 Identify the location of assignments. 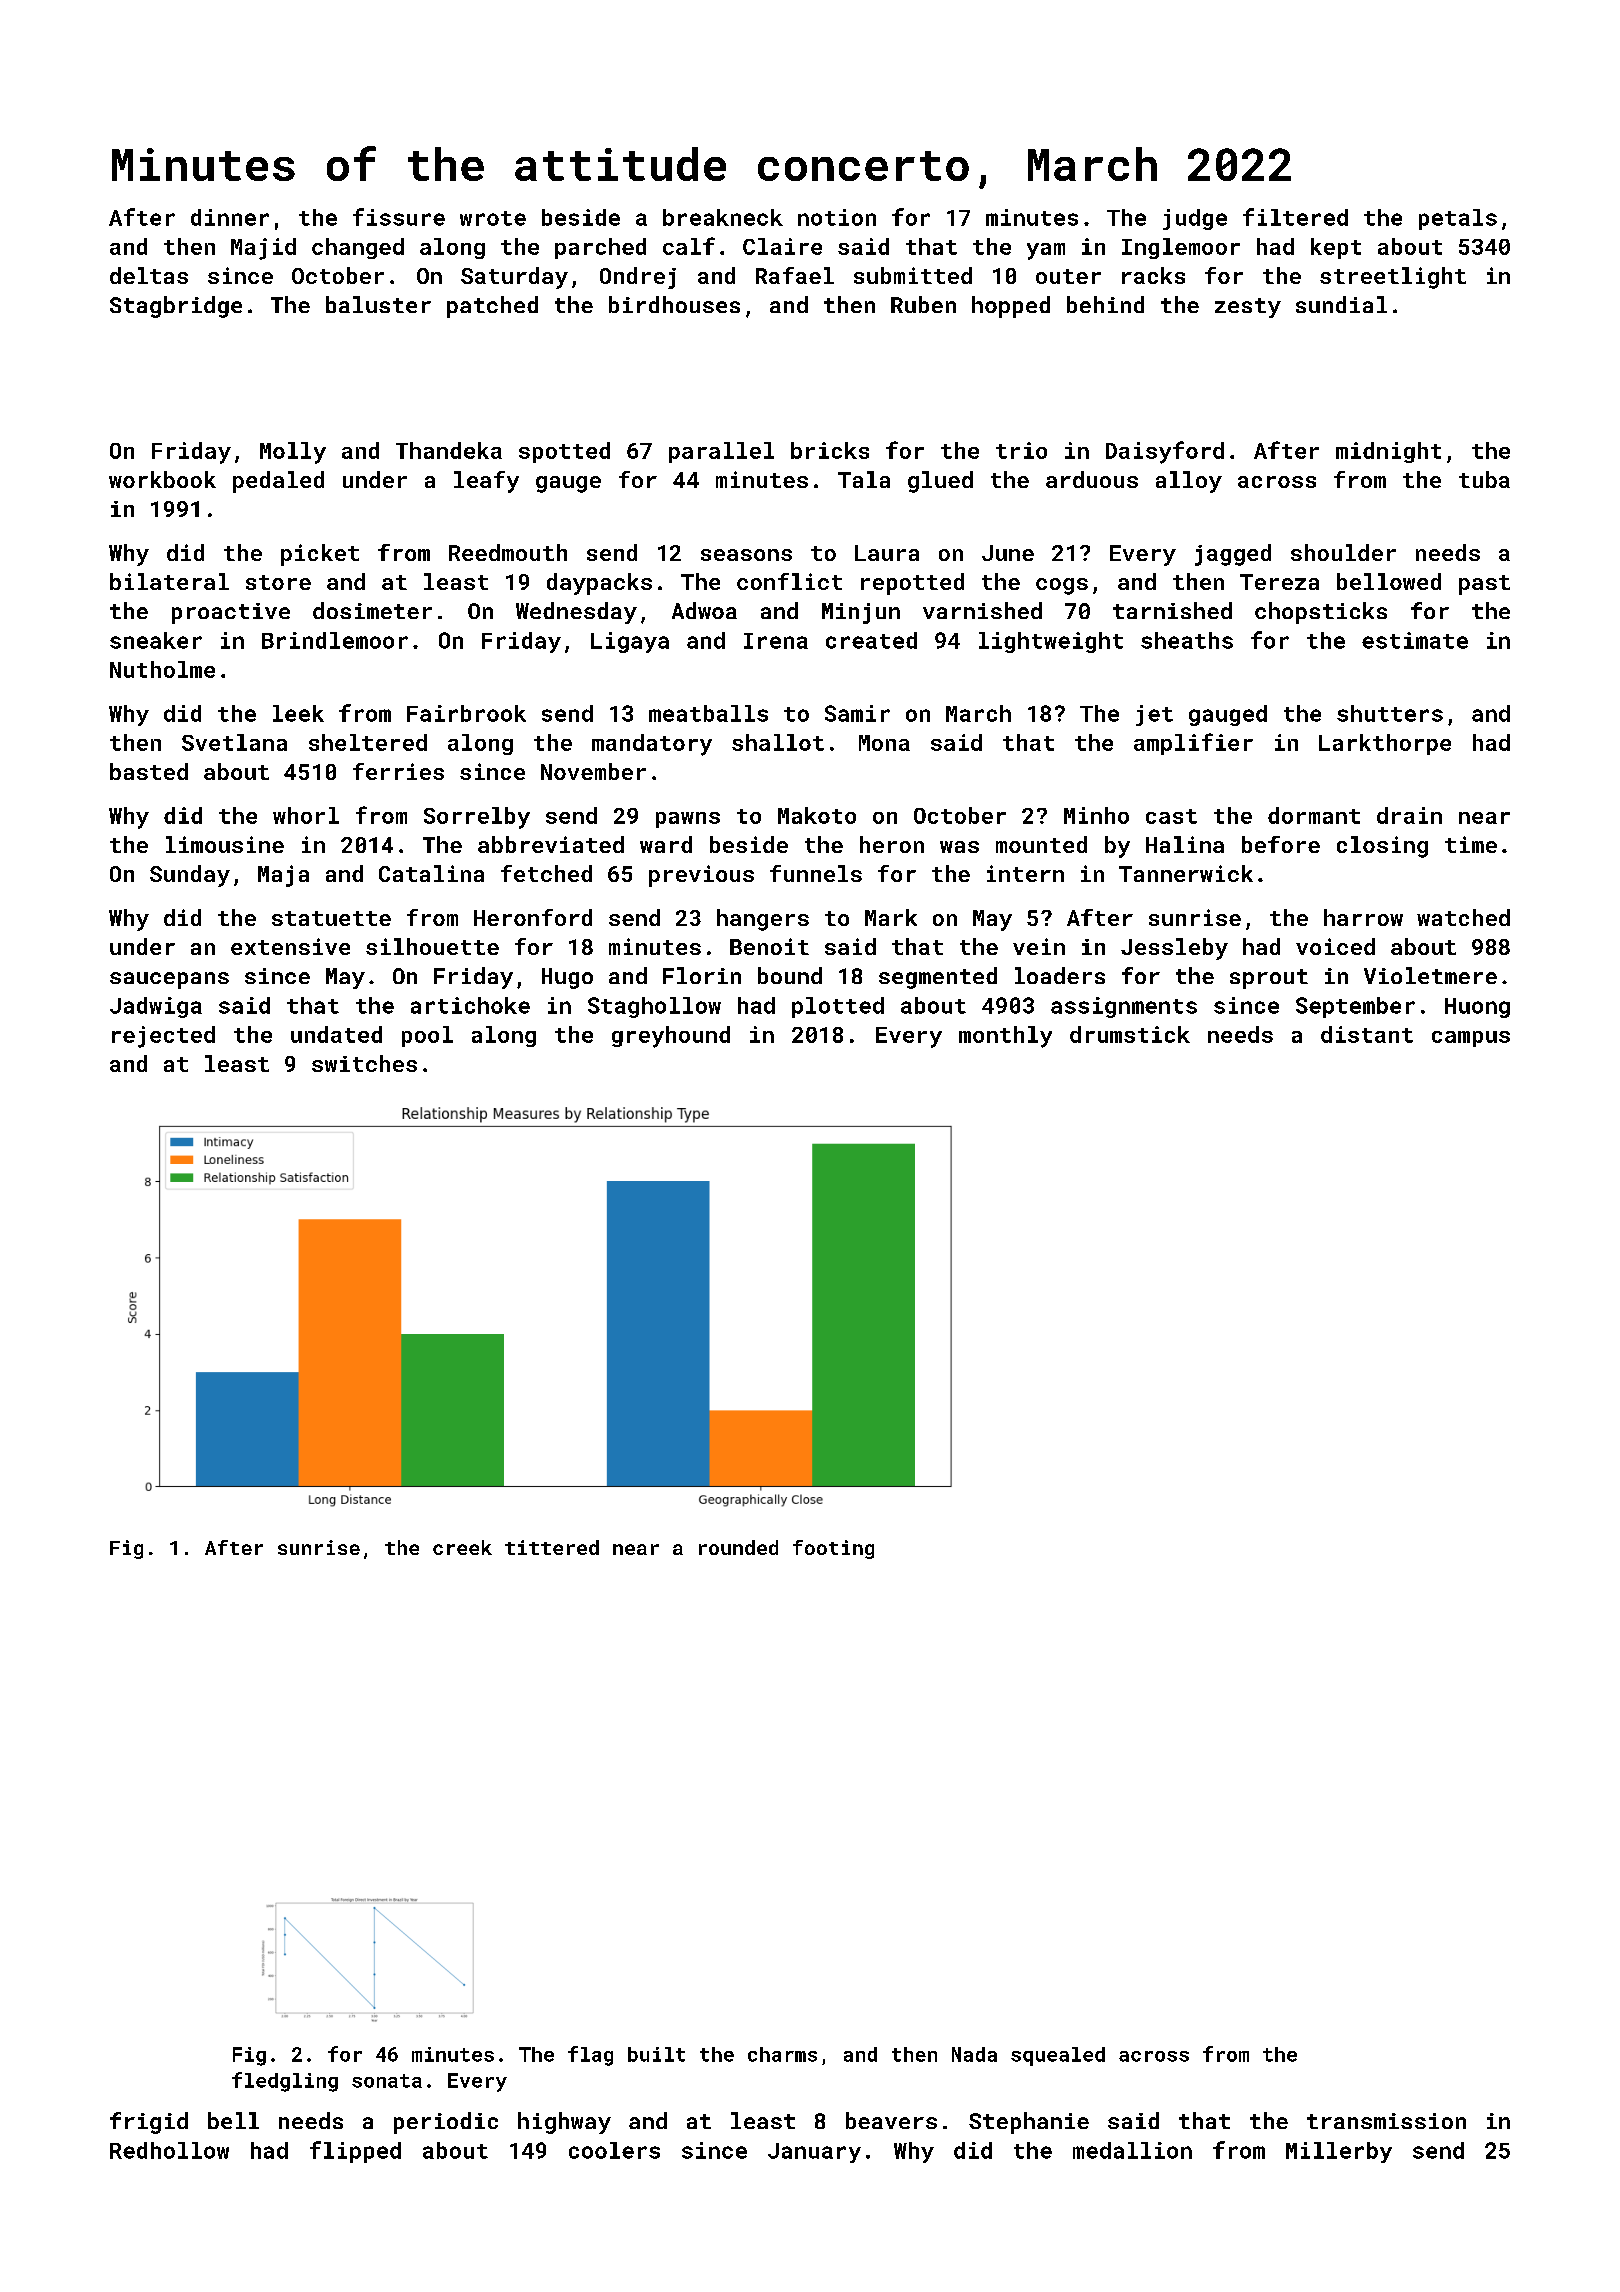
(1124, 1007).
